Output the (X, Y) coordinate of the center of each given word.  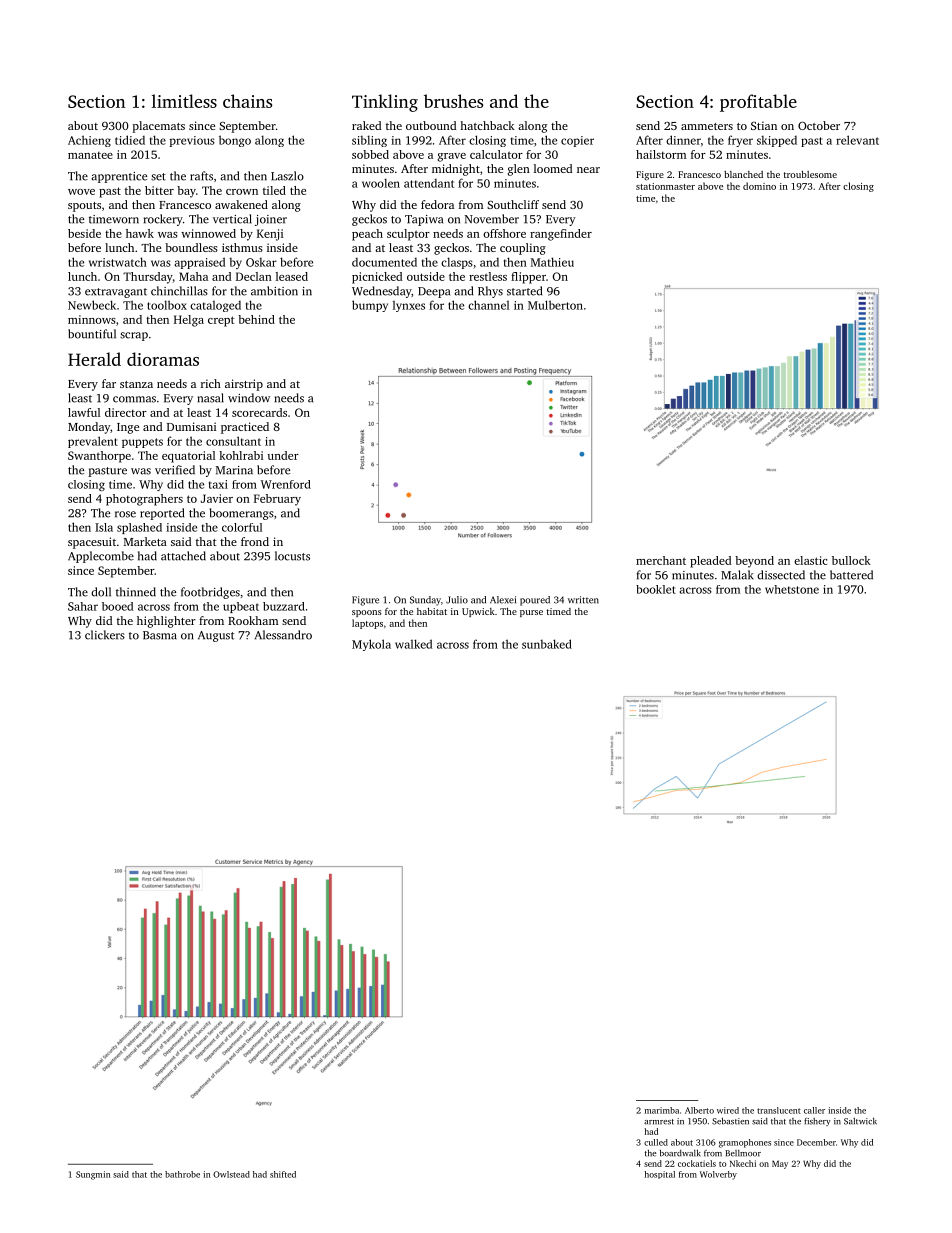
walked (413, 644)
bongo (235, 141)
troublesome (810, 174)
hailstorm (661, 154)
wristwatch (118, 262)
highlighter (166, 622)
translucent (779, 1110)
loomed (553, 168)
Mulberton (555, 305)
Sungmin (93, 1175)
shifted (283, 1174)
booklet (656, 589)
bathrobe (182, 1174)
